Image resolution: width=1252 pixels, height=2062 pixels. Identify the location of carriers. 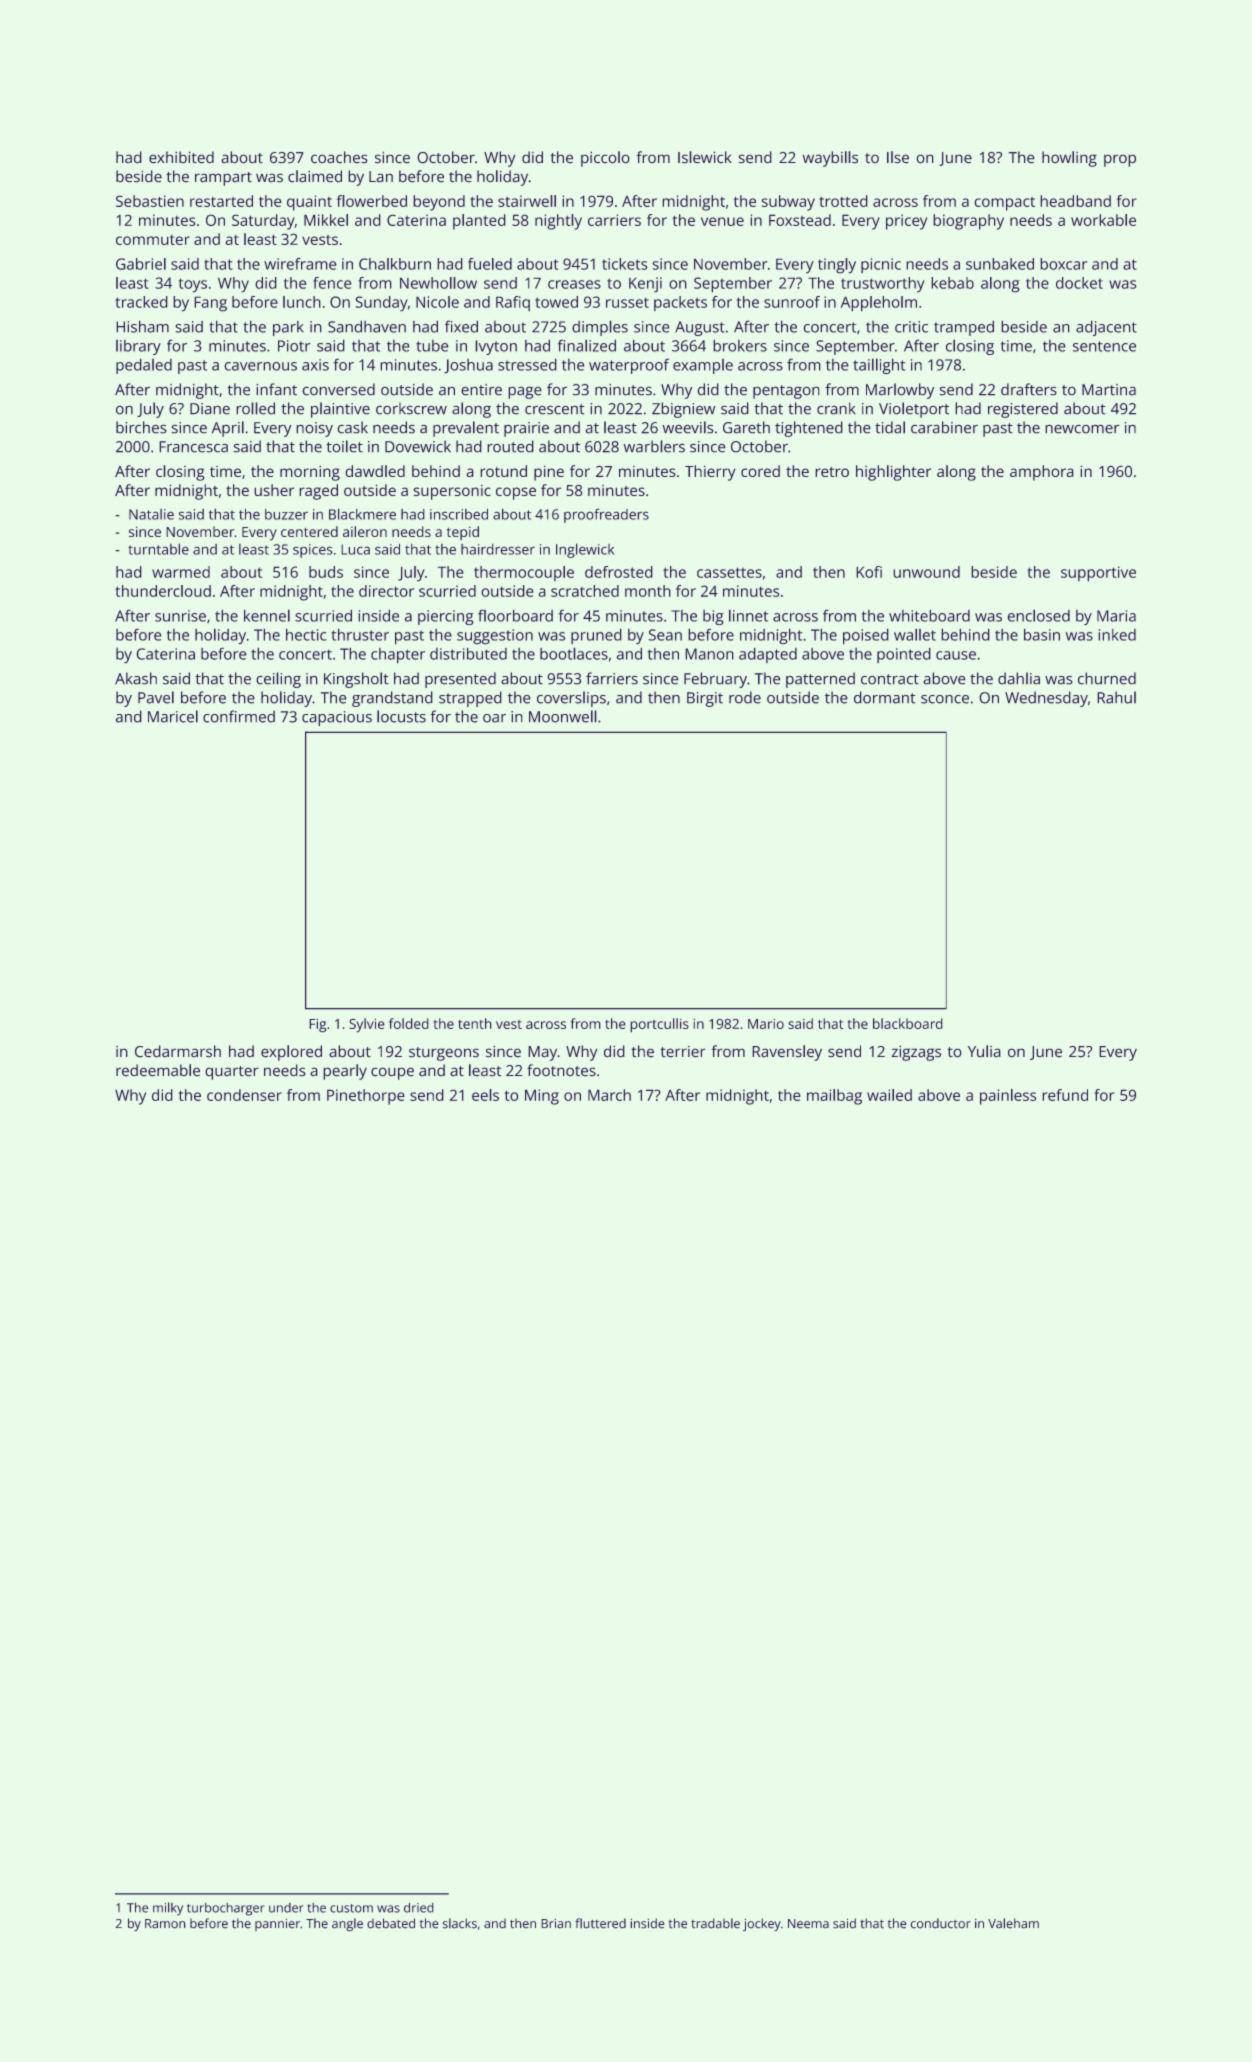
(614, 220).
